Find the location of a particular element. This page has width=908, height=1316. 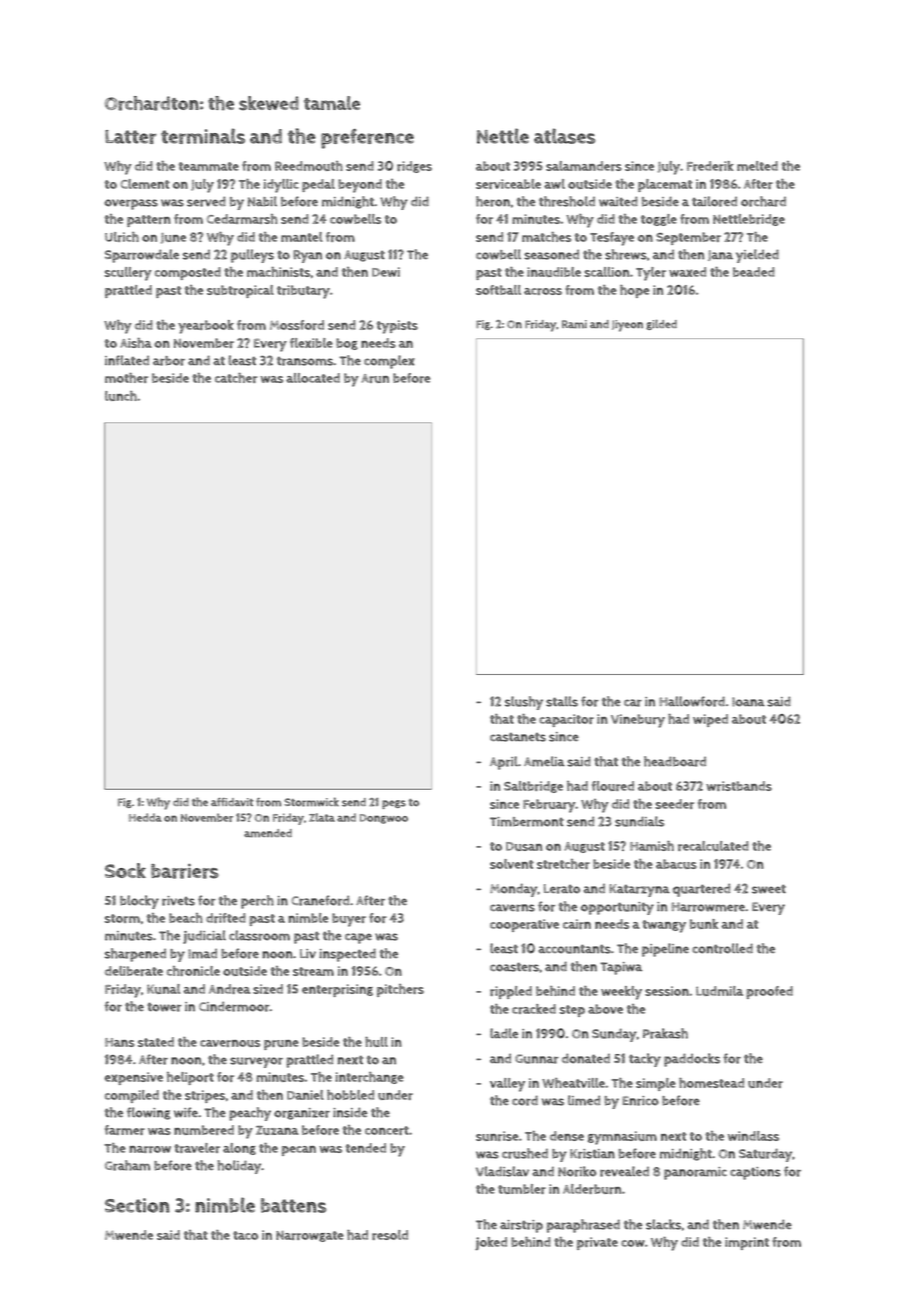

atlases is located at coordinates (564, 136).
